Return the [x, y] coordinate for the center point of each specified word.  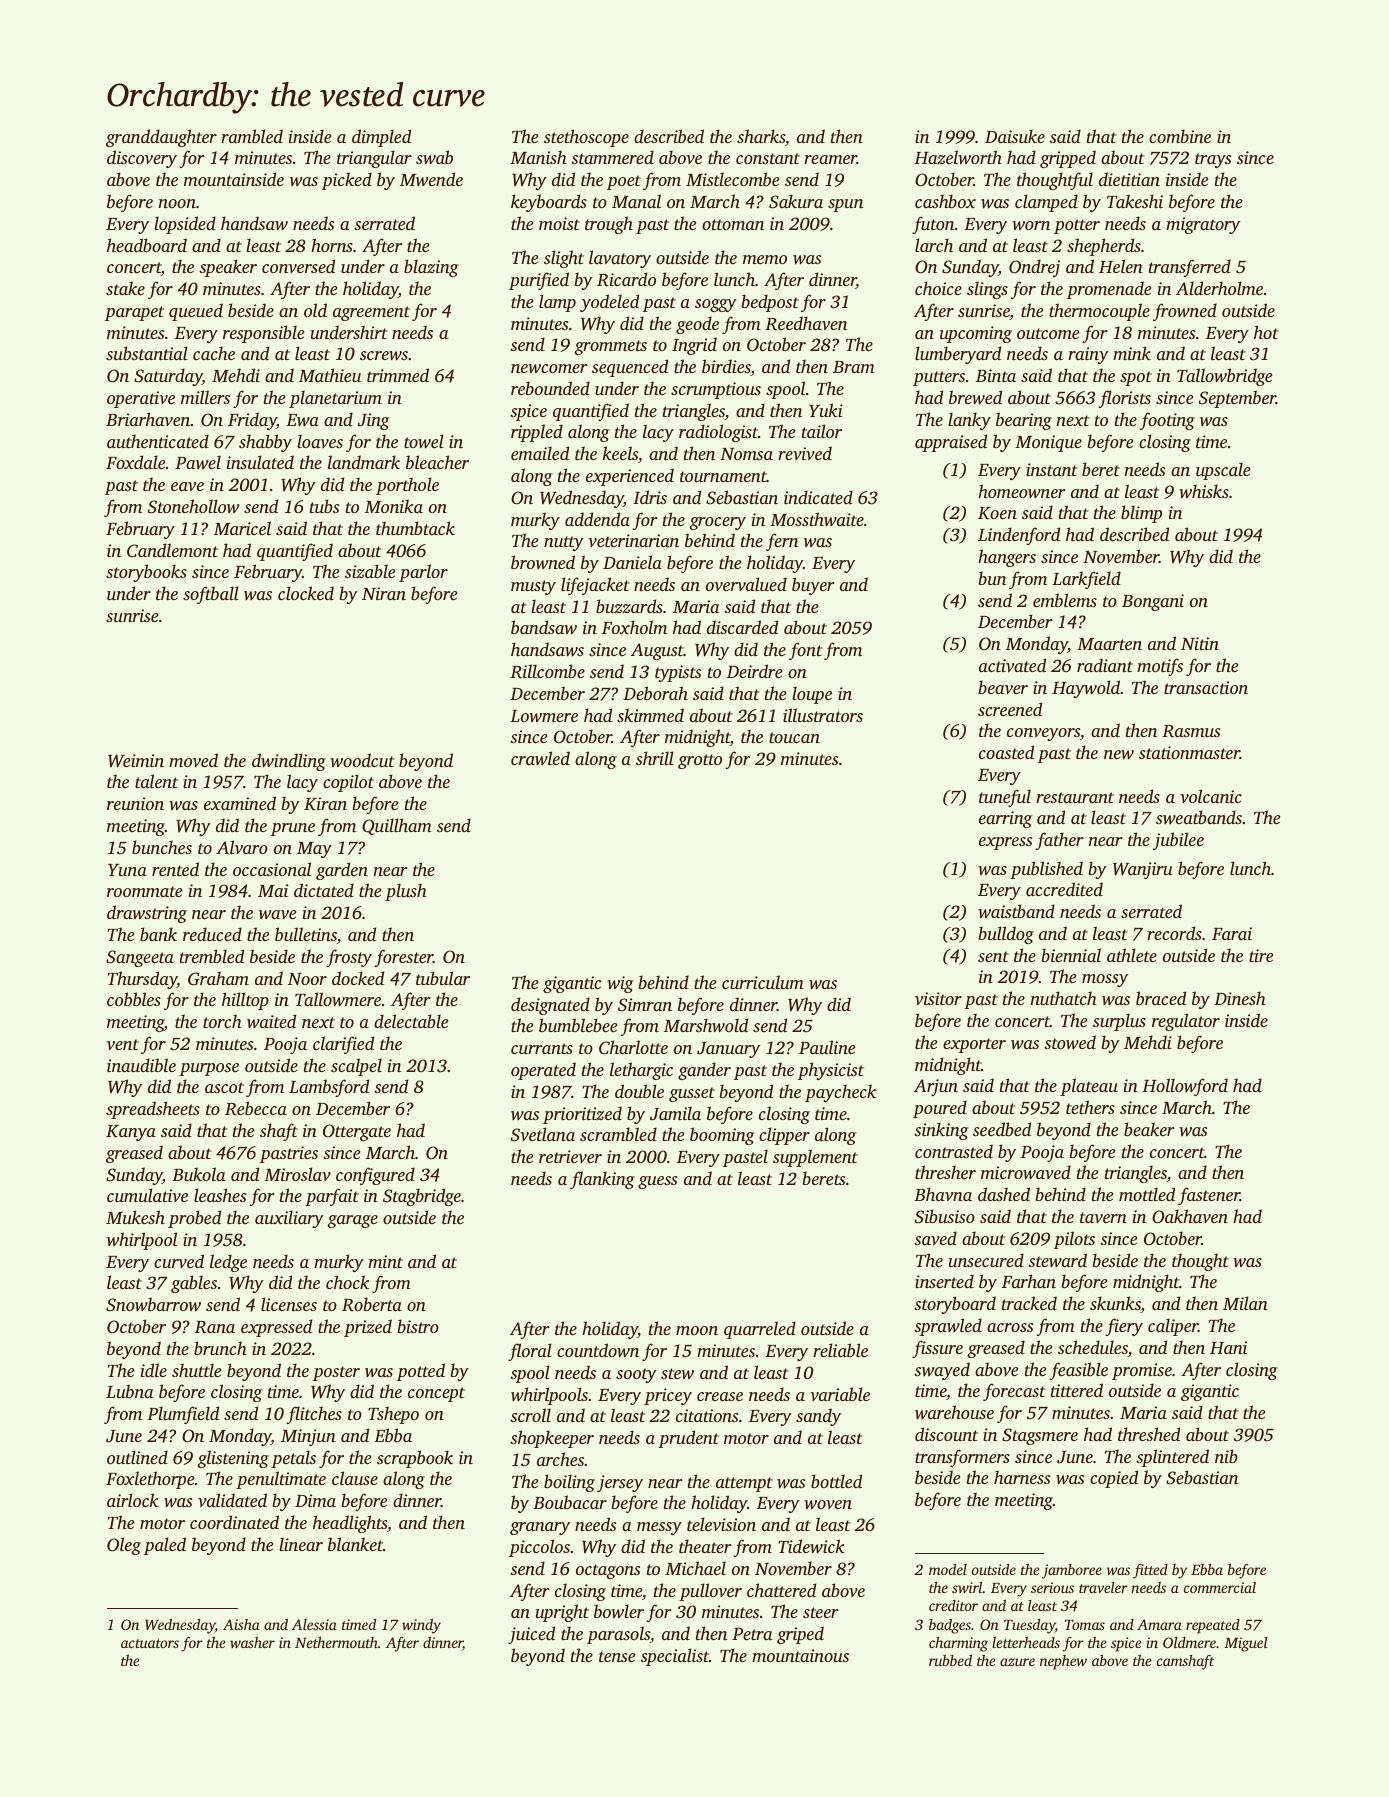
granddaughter [161, 138]
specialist [675, 1657]
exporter [974, 1045]
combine [1180, 136]
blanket [355, 1544]
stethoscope [586, 138]
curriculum [763, 982]
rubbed [950, 1660]
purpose [209, 1069]
